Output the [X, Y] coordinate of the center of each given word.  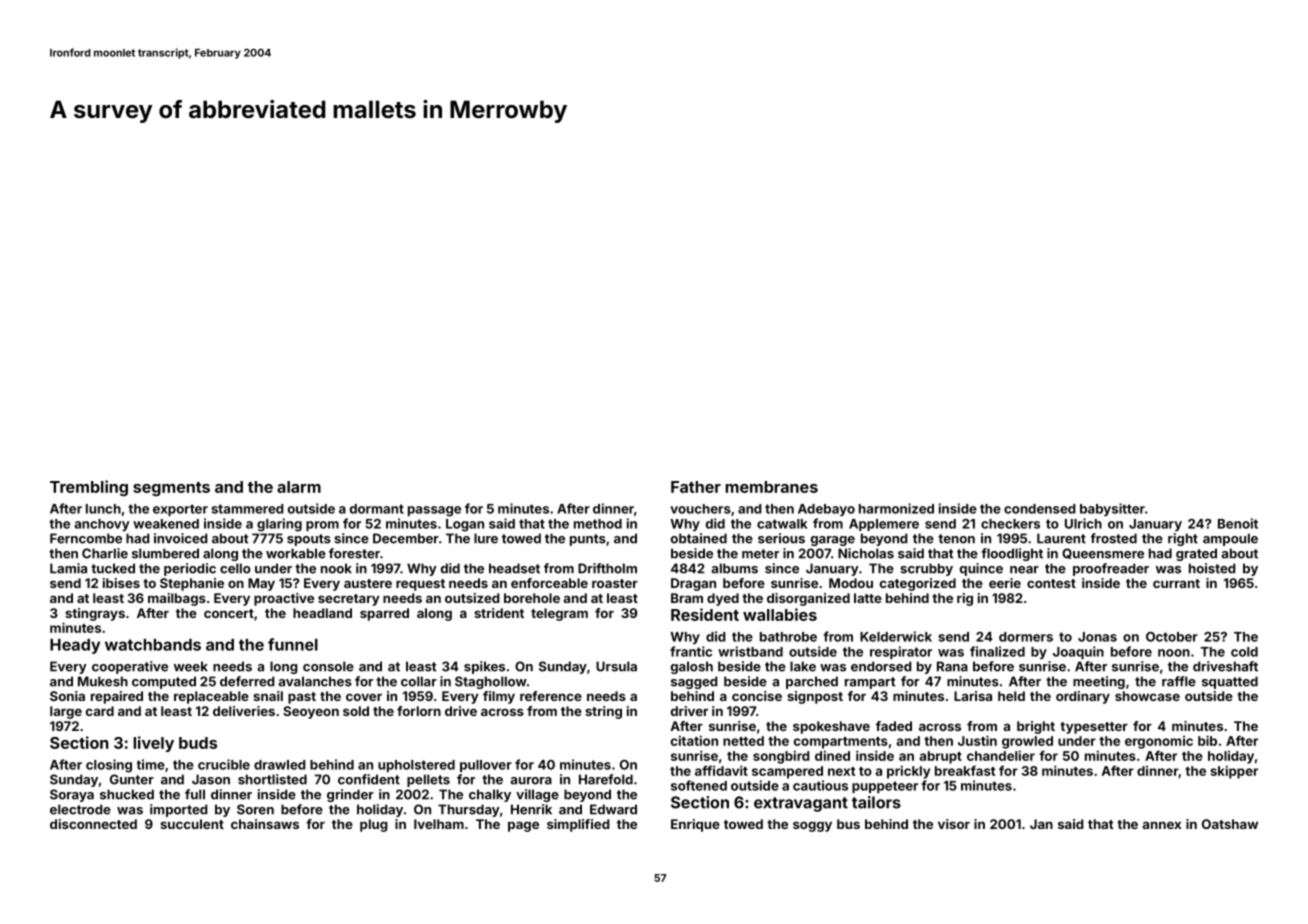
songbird [781, 757]
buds [198, 743]
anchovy [102, 525]
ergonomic [1159, 742]
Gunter [132, 779]
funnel [293, 644]
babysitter [1112, 509]
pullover [486, 766]
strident [499, 613]
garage [833, 541]
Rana [952, 666]
